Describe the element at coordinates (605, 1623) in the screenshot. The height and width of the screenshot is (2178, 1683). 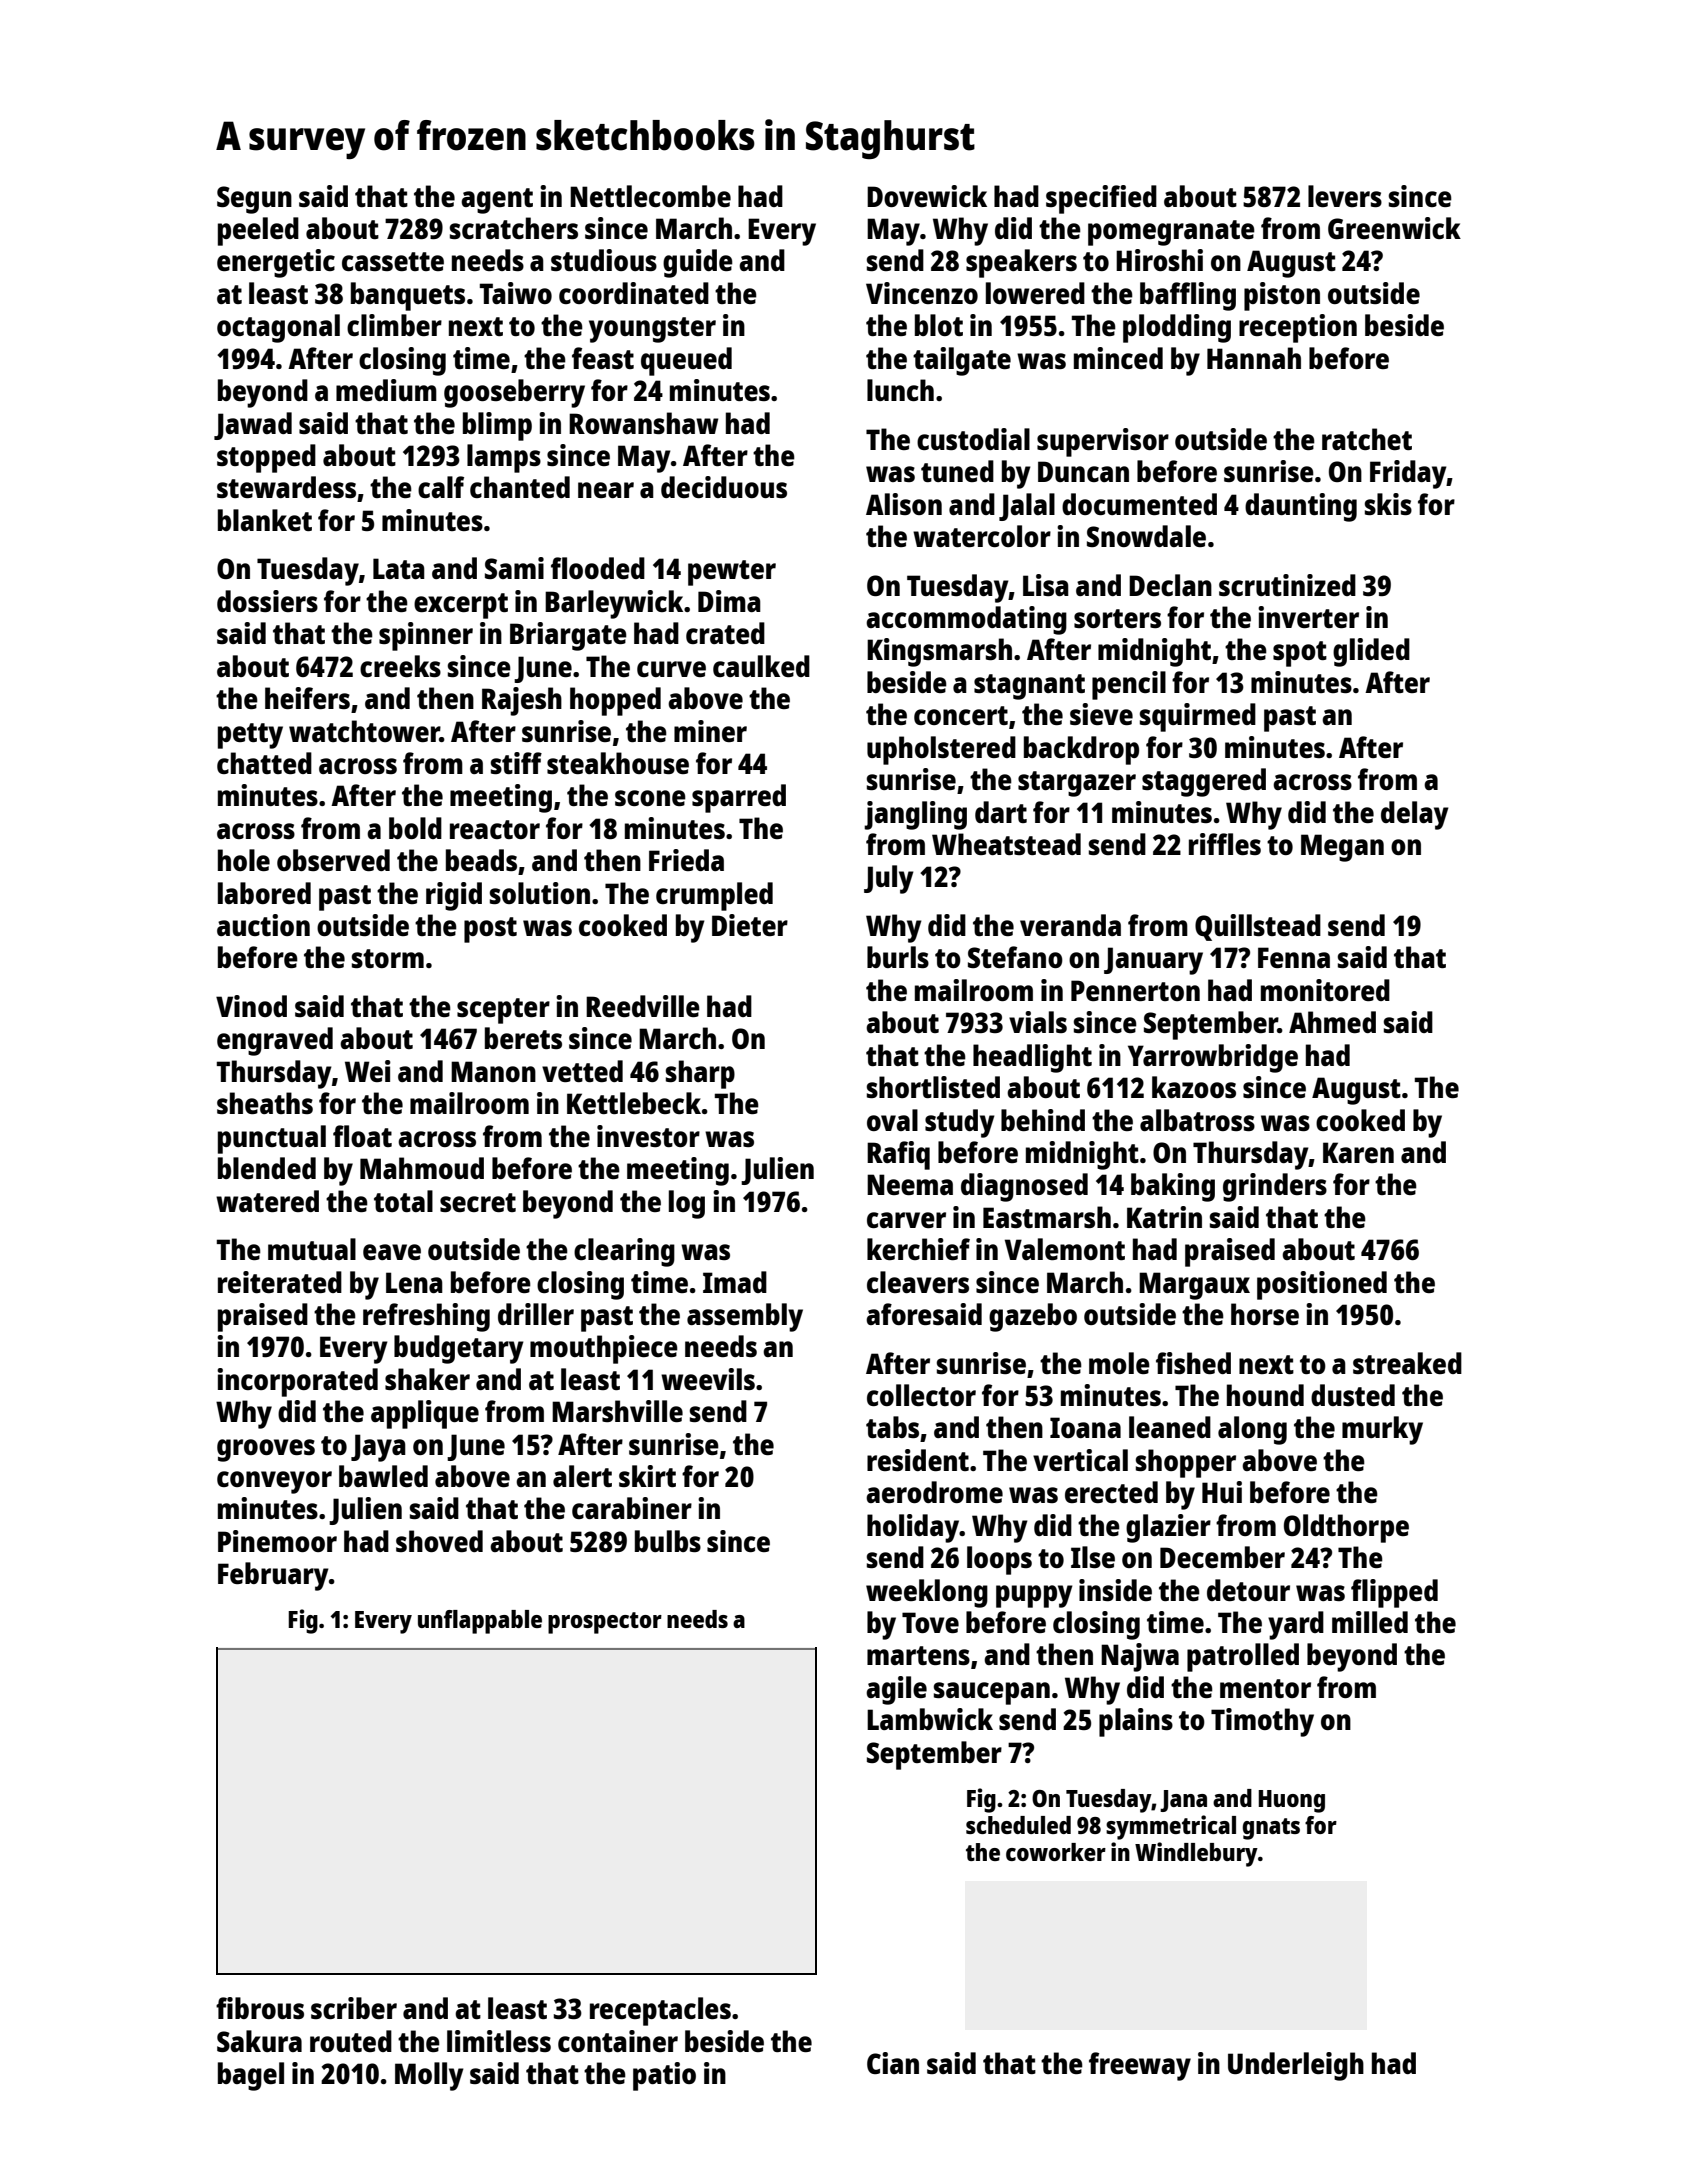
I see `prospector` at that location.
